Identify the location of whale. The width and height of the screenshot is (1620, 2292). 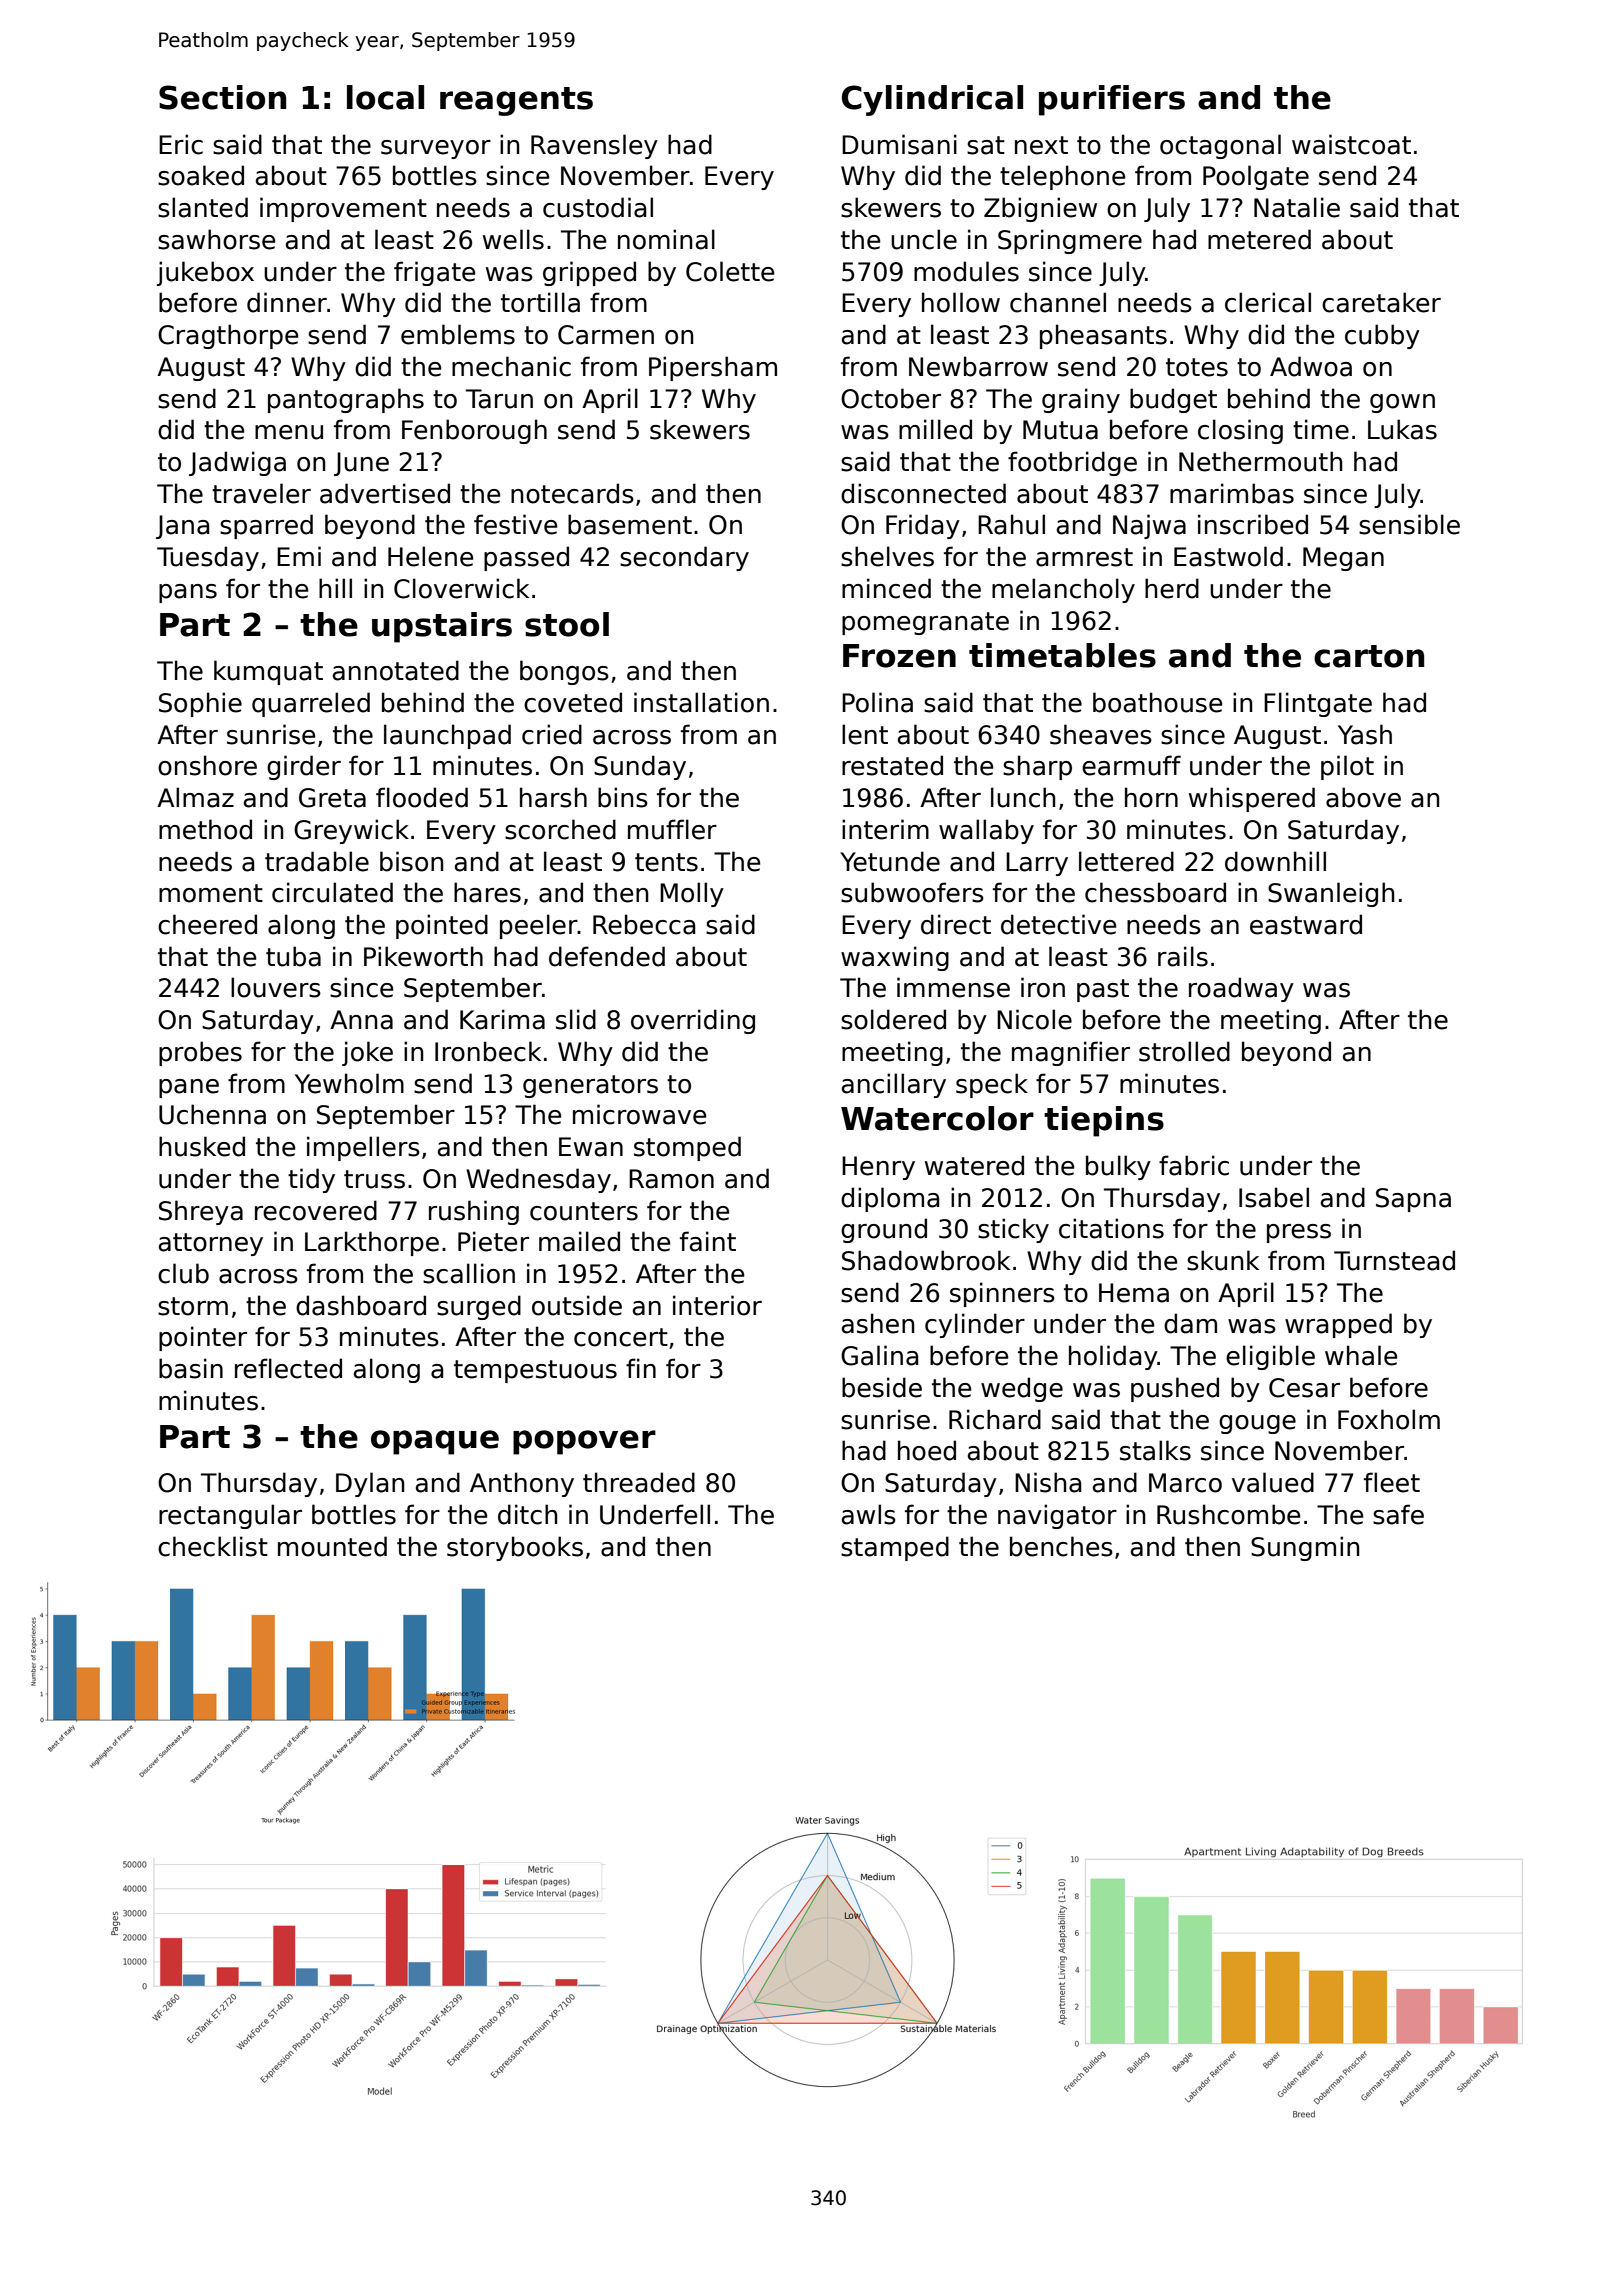
(1361, 1355).
